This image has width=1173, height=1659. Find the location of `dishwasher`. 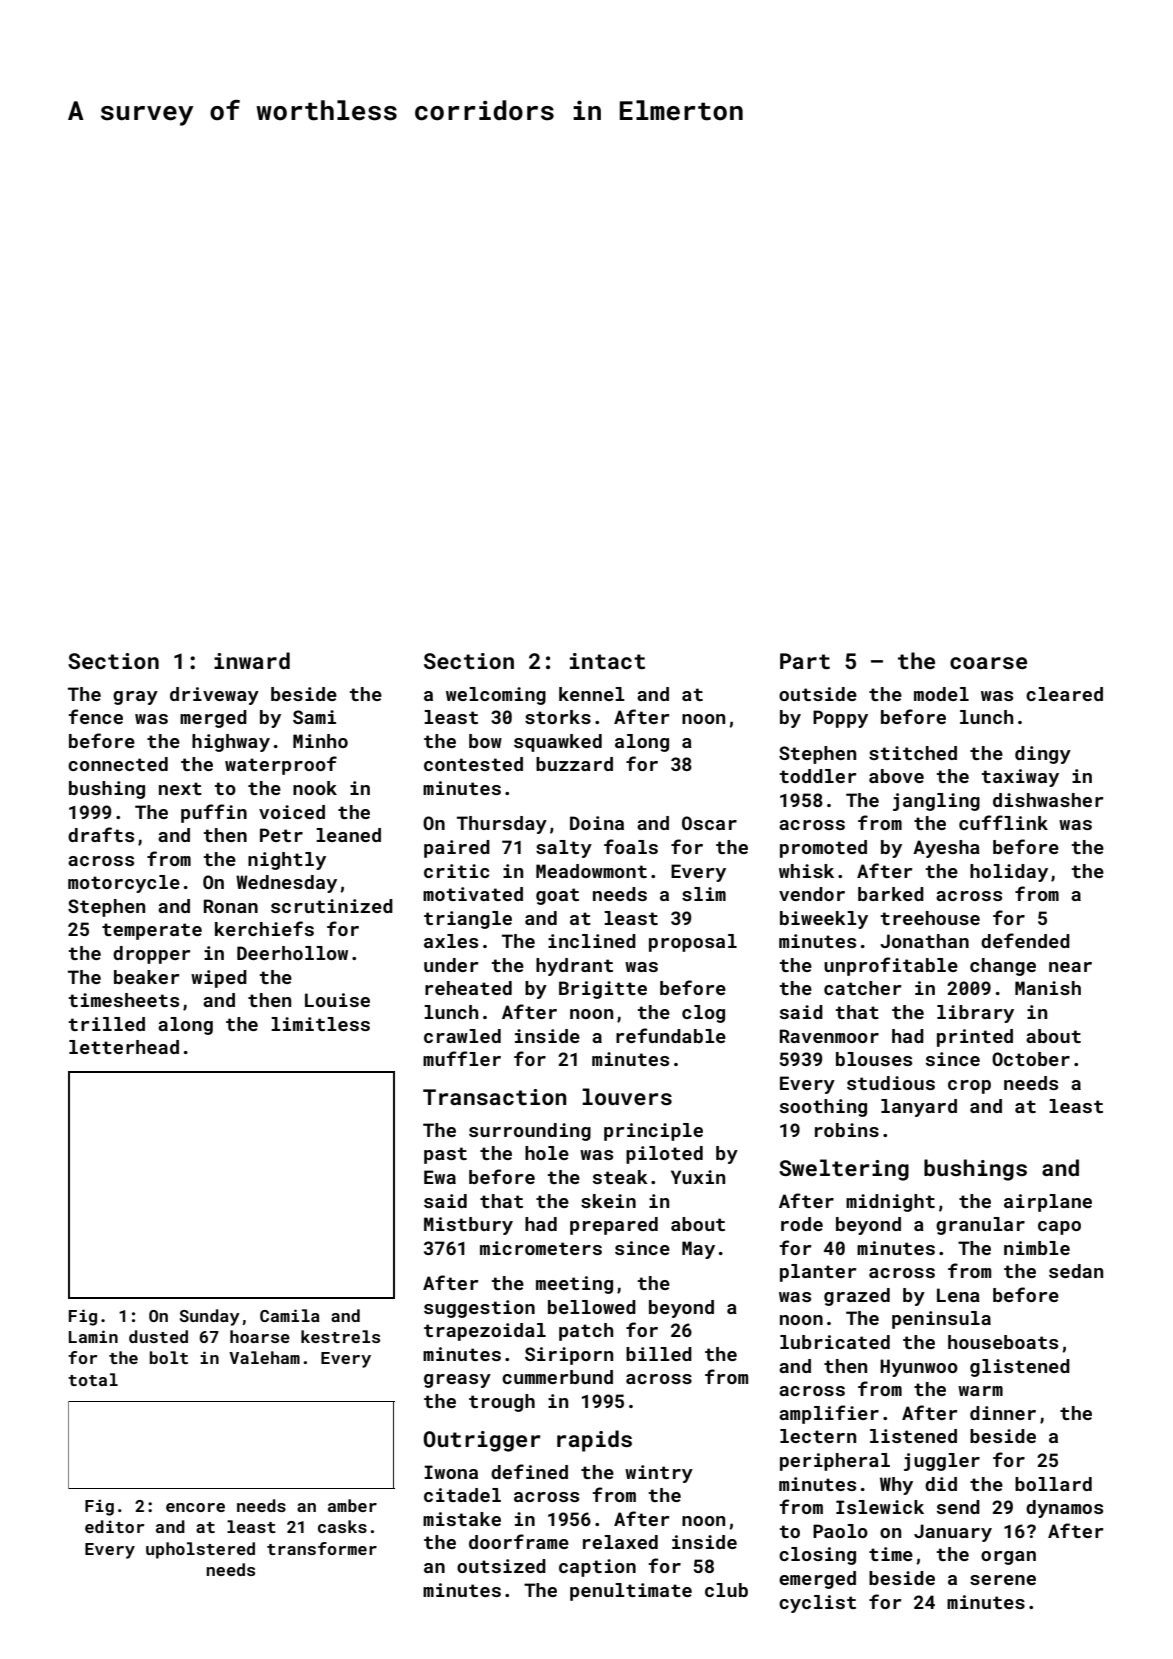

dishwasher is located at coordinates (1048, 800).
